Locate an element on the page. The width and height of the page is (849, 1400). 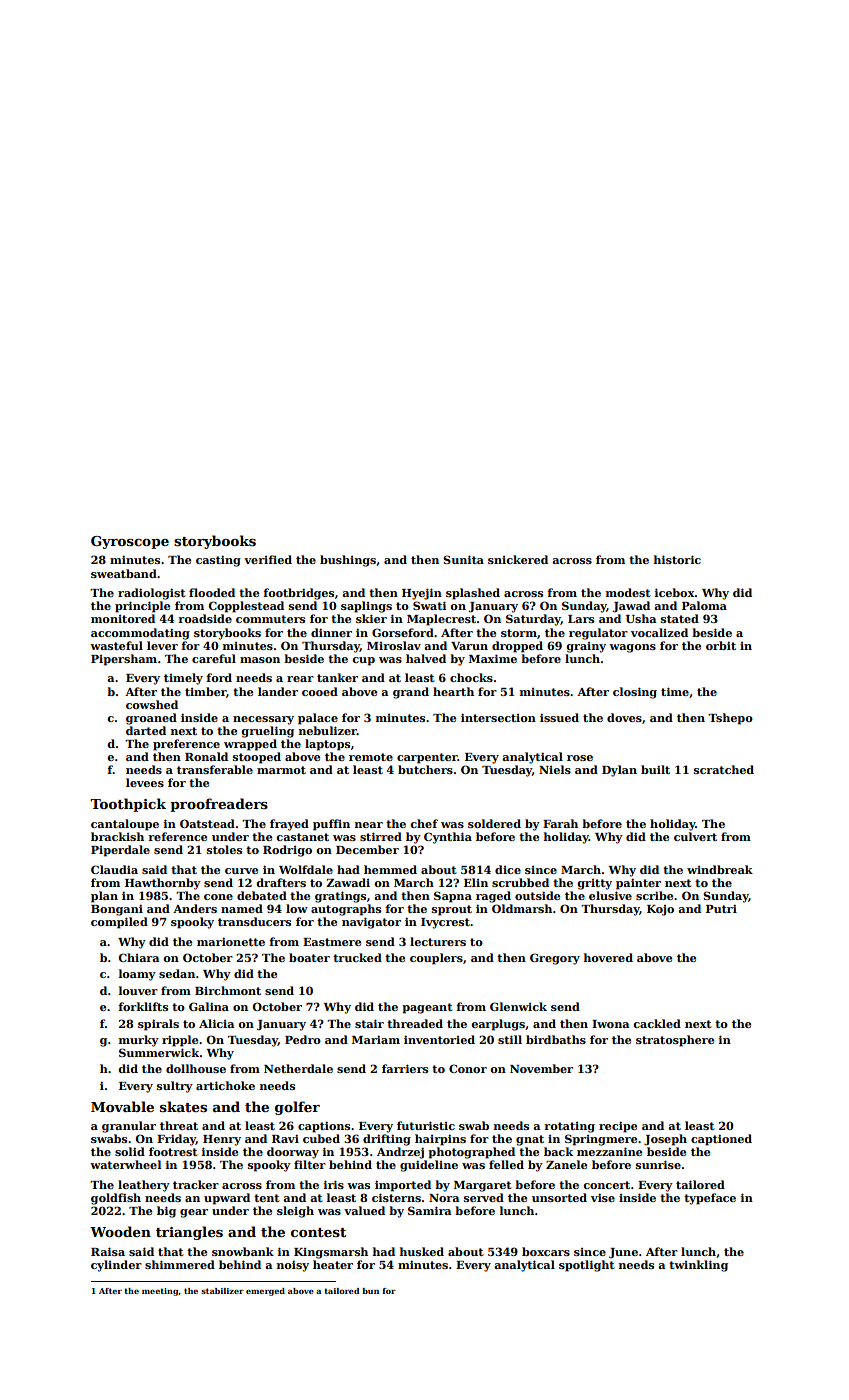
historic is located at coordinates (677, 559).
